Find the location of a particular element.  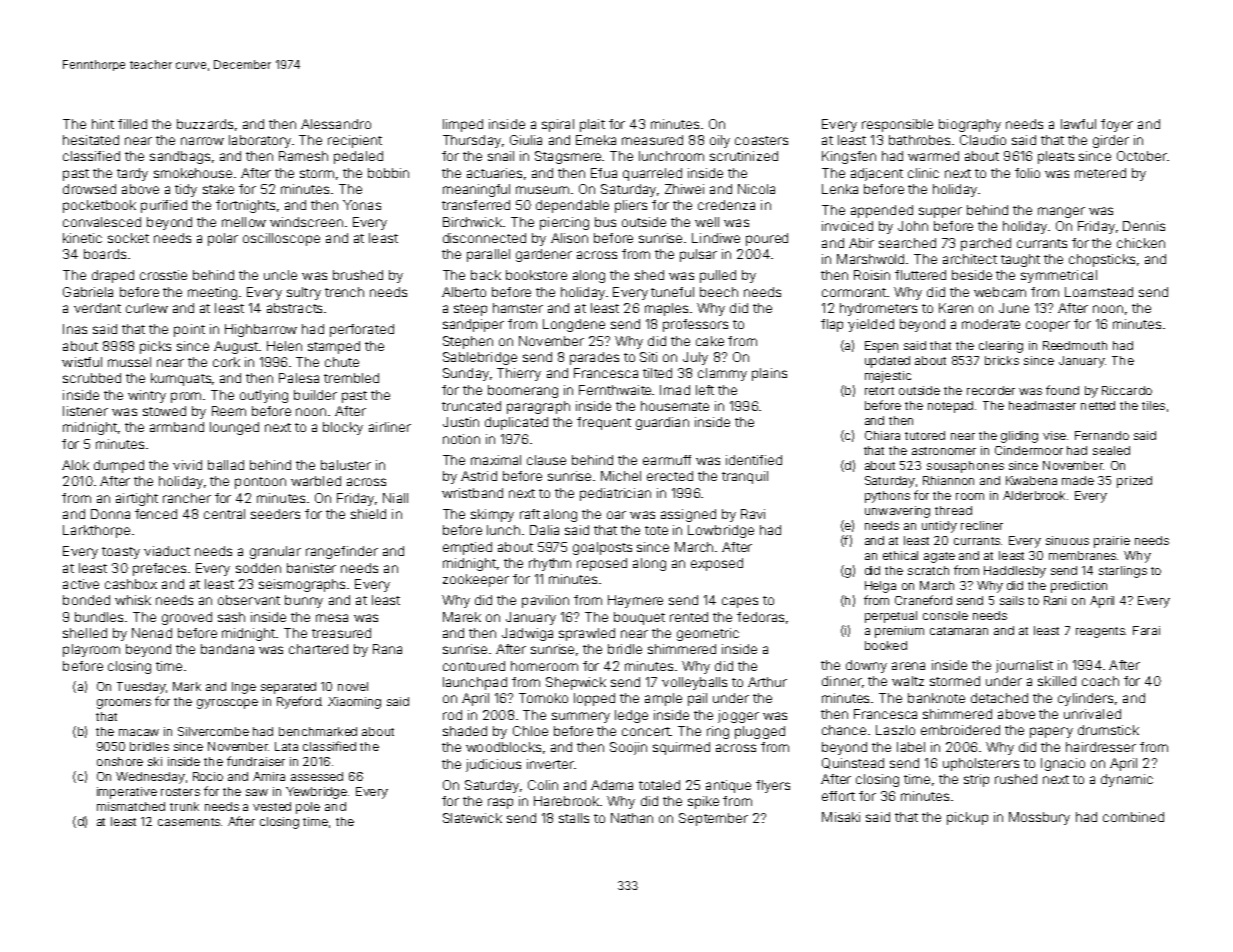

dynamic is located at coordinates (1127, 780).
